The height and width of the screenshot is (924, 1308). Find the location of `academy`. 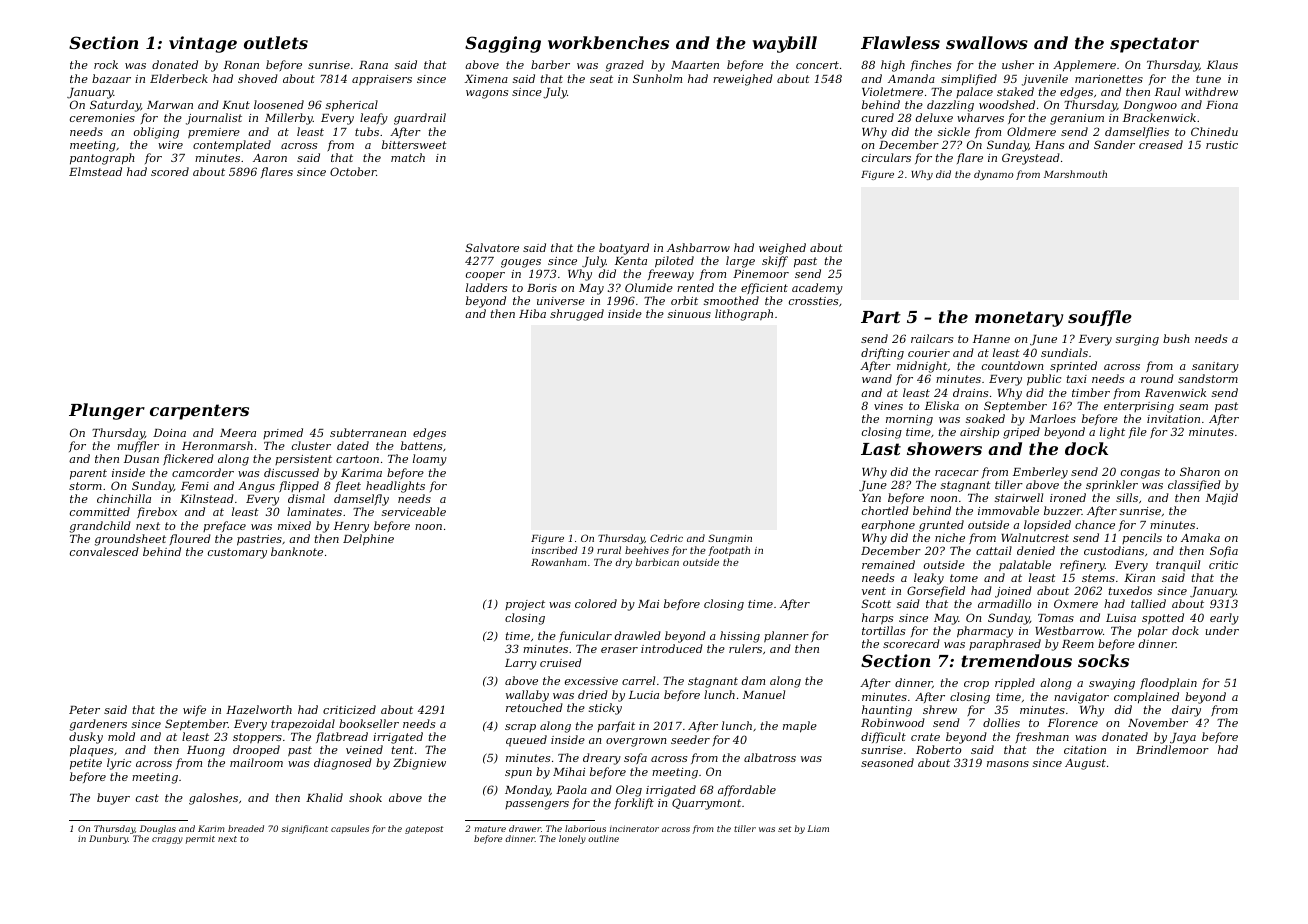

academy is located at coordinates (817, 289).
